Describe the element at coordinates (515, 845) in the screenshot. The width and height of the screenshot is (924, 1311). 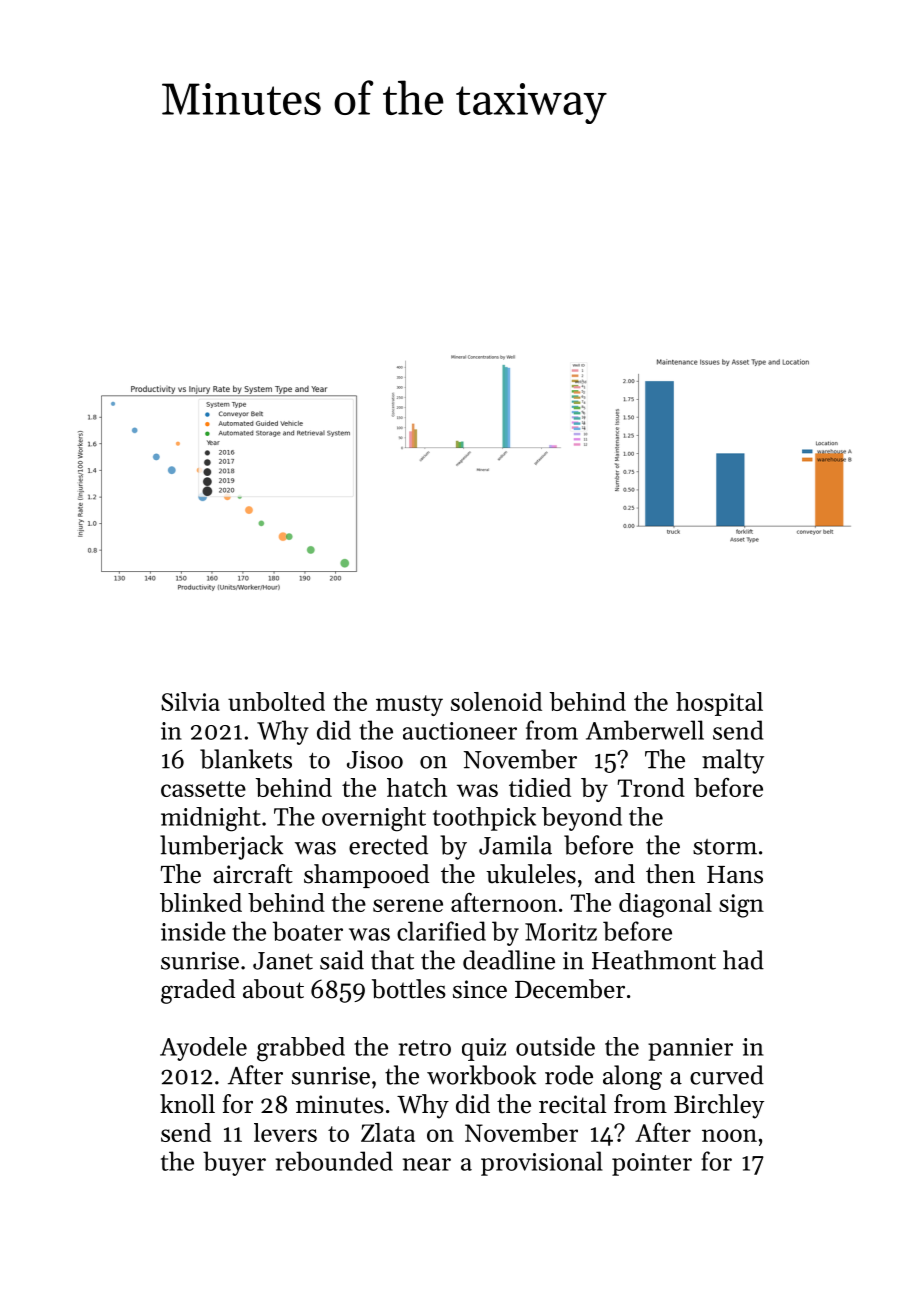
I see `Jamila` at that location.
